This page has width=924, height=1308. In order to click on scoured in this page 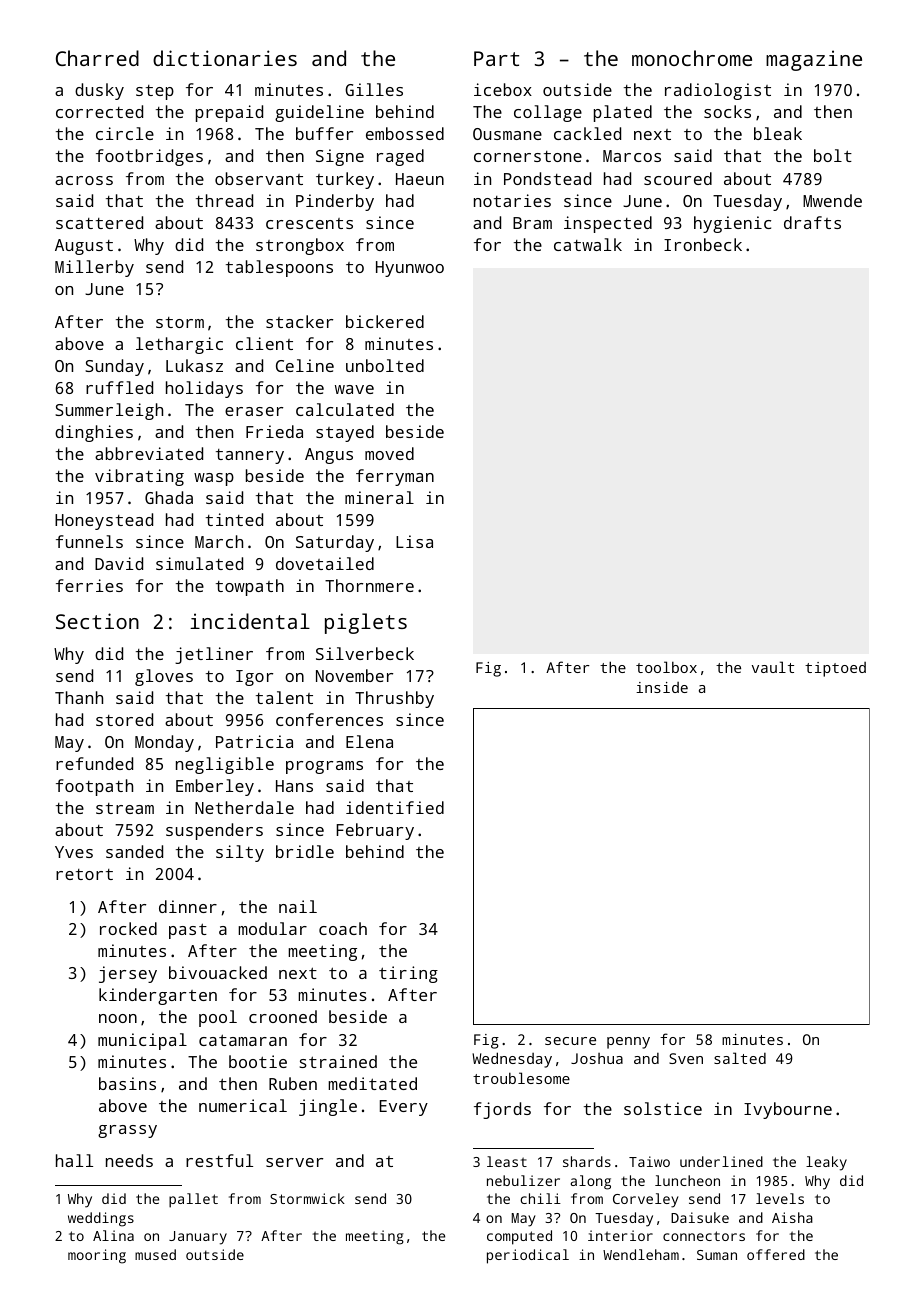, I will do `click(678, 178)`.
